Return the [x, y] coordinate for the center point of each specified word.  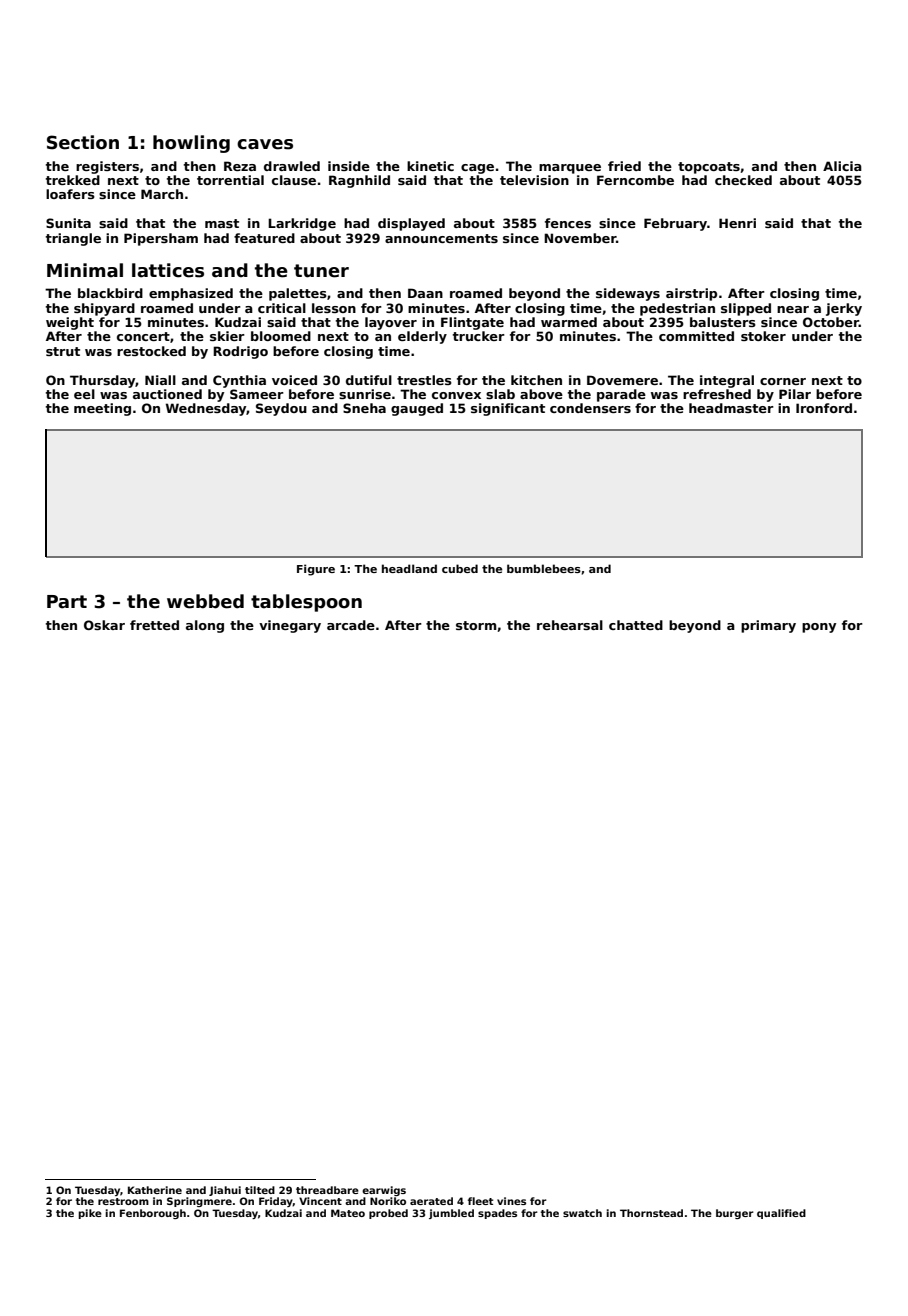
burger [735, 1214]
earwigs [384, 1191]
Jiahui [225, 1191]
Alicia [842, 166]
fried [624, 166]
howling [191, 144]
